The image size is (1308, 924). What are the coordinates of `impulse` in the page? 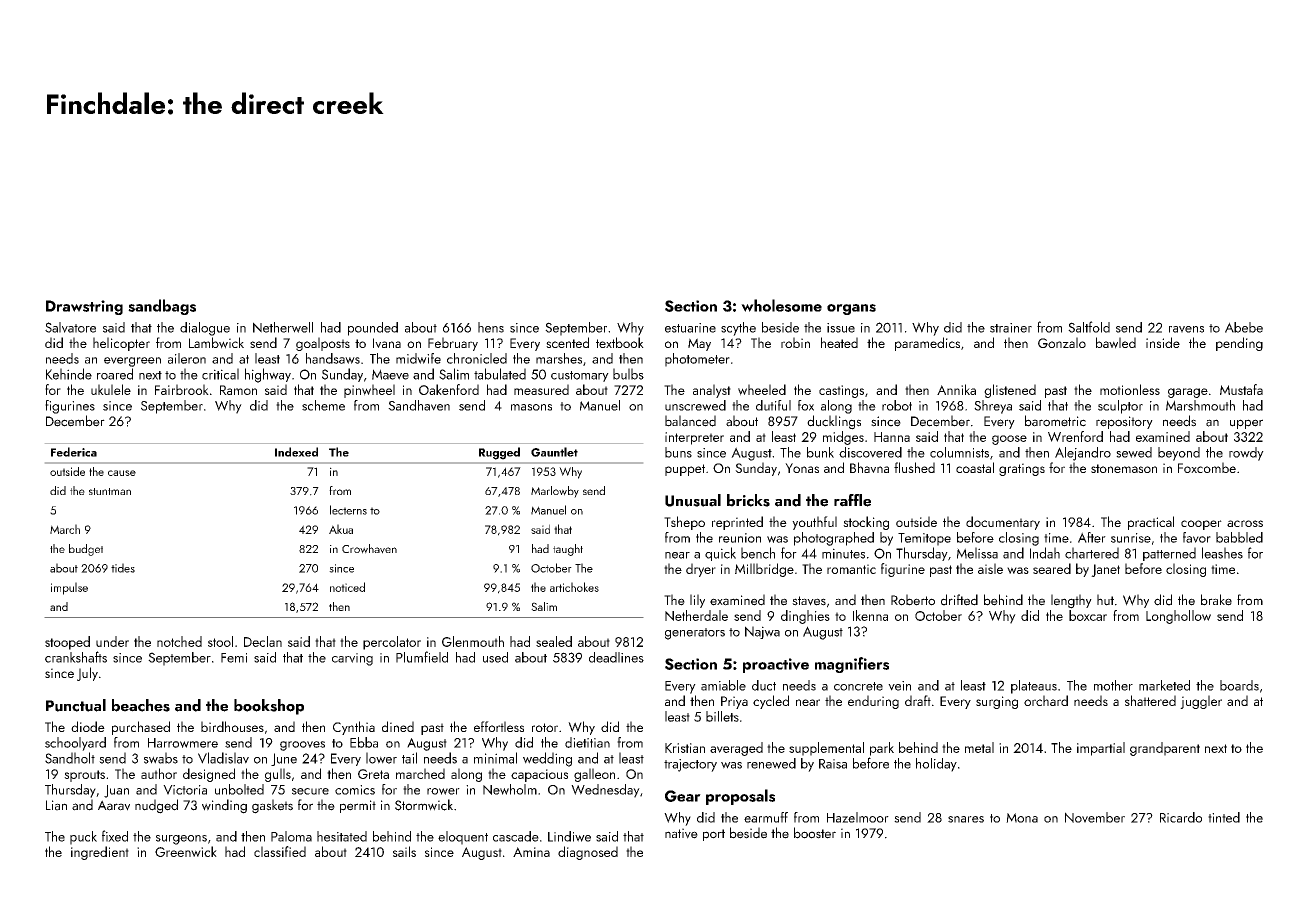 It's located at (69, 588).
